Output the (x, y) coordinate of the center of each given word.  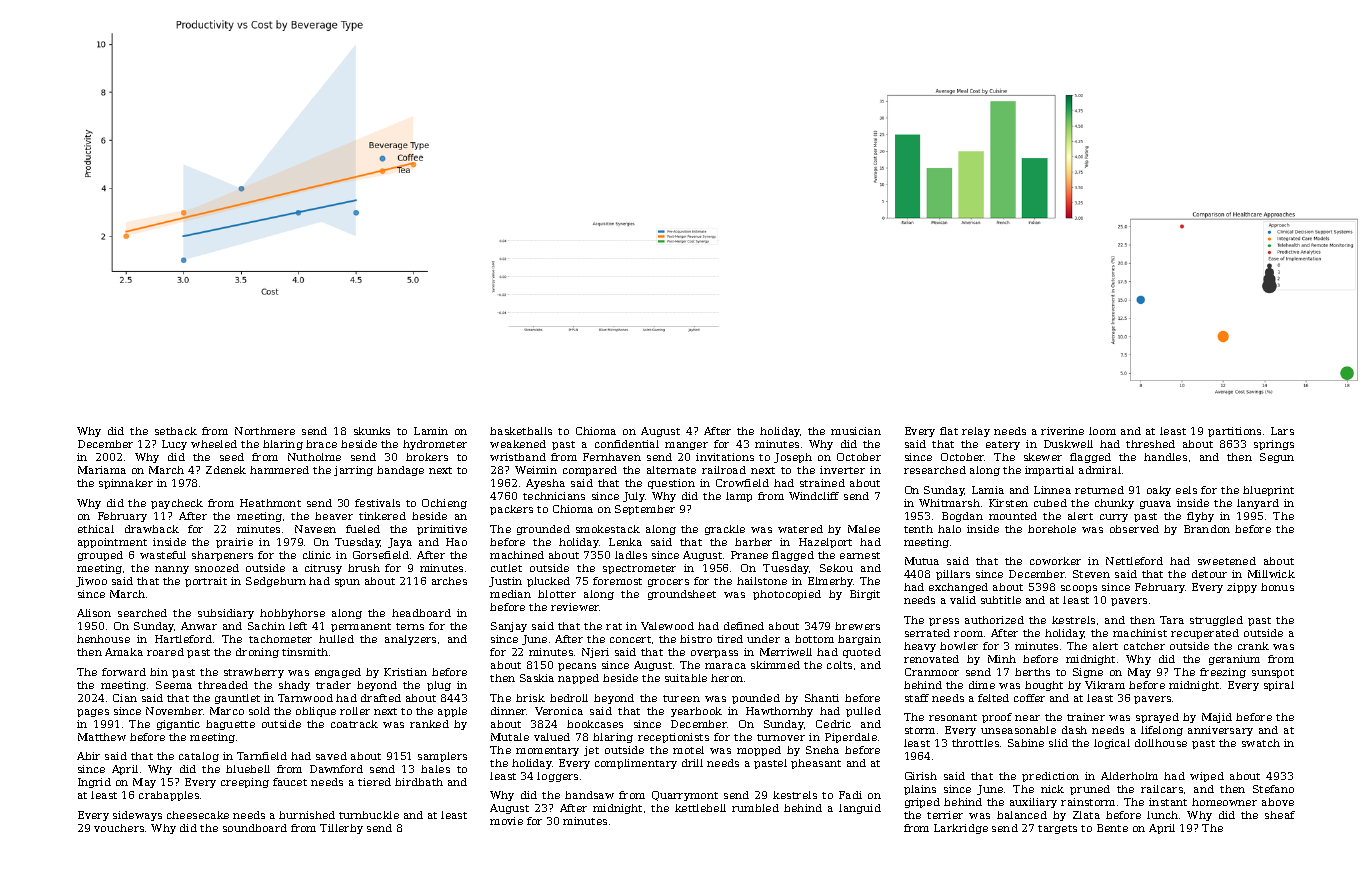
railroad (724, 470)
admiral (1100, 470)
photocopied (787, 595)
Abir (88, 756)
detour (1209, 574)
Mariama (102, 470)
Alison (94, 613)
